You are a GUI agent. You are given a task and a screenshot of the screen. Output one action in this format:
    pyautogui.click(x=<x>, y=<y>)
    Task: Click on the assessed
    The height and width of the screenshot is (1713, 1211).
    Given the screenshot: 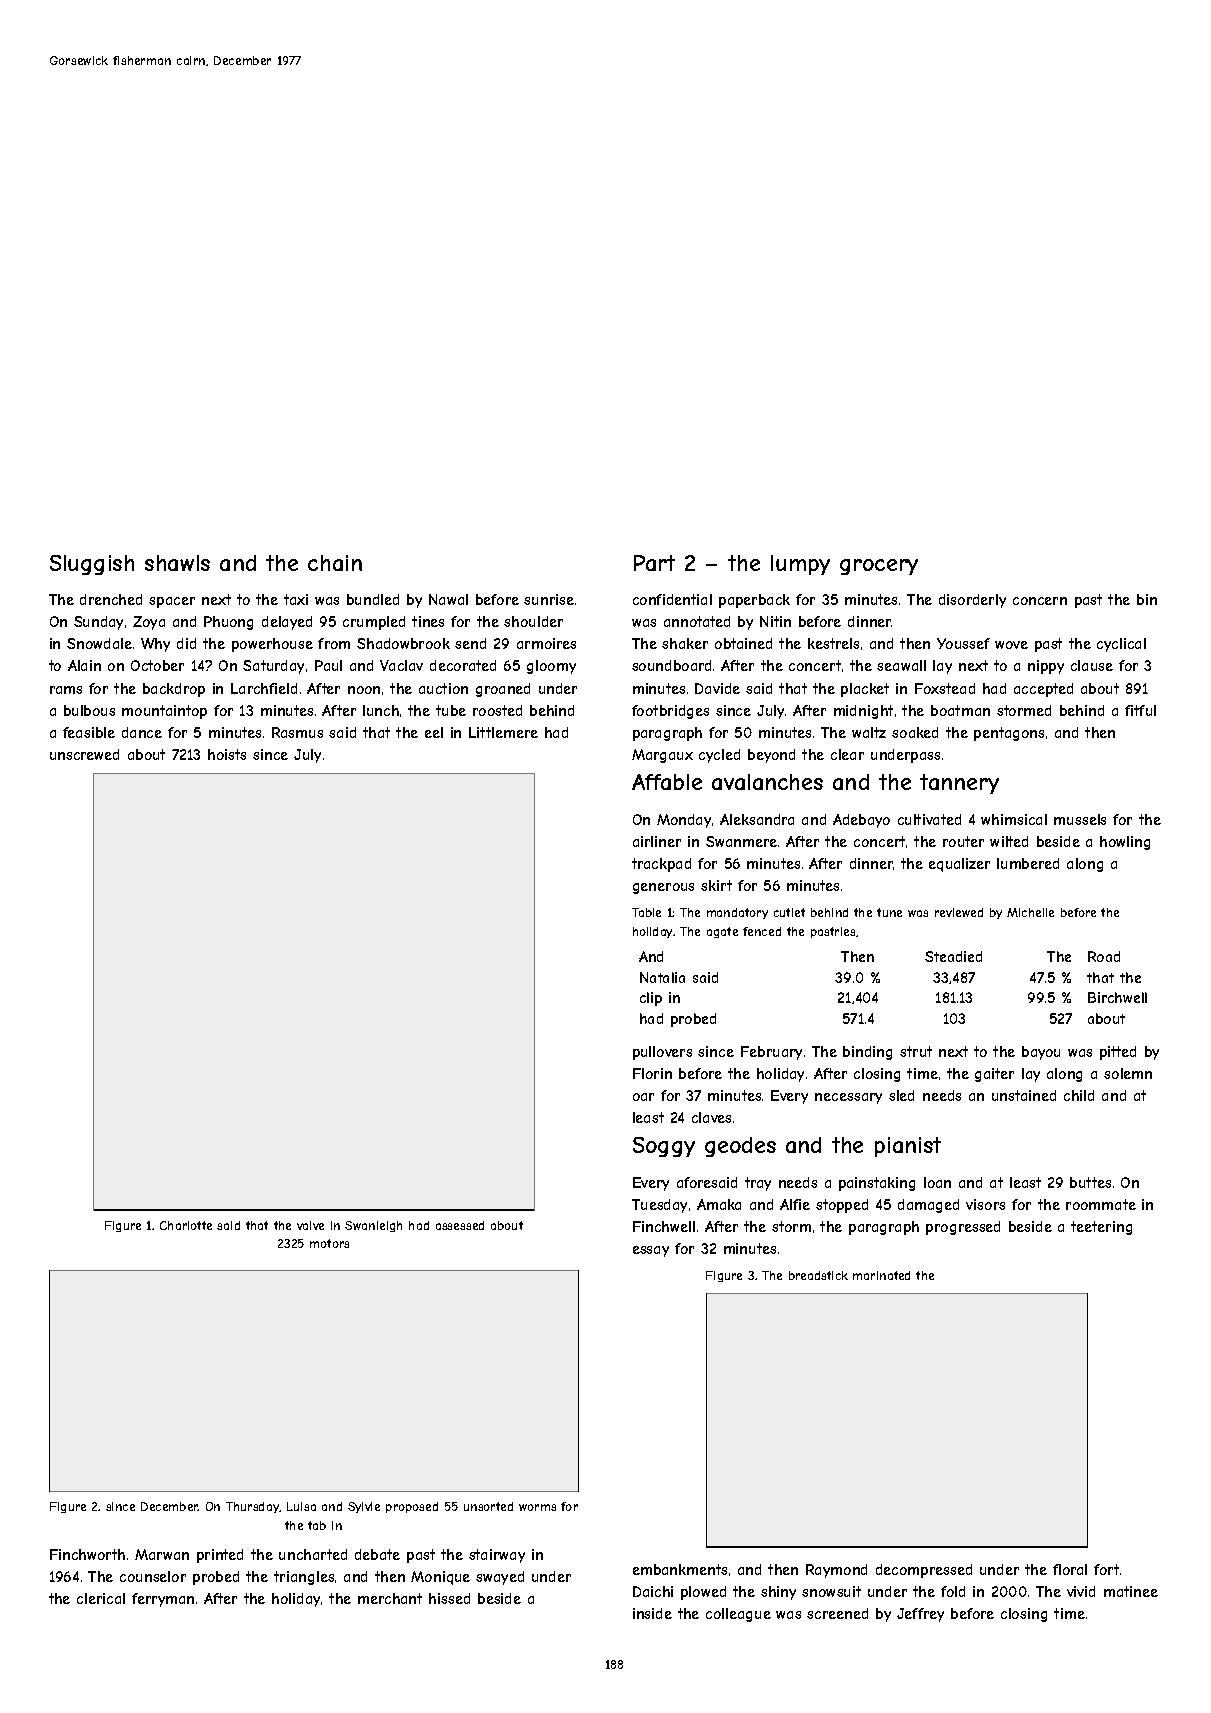 What is the action you would take?
    pyautogui.click(x=460, y=1225)
